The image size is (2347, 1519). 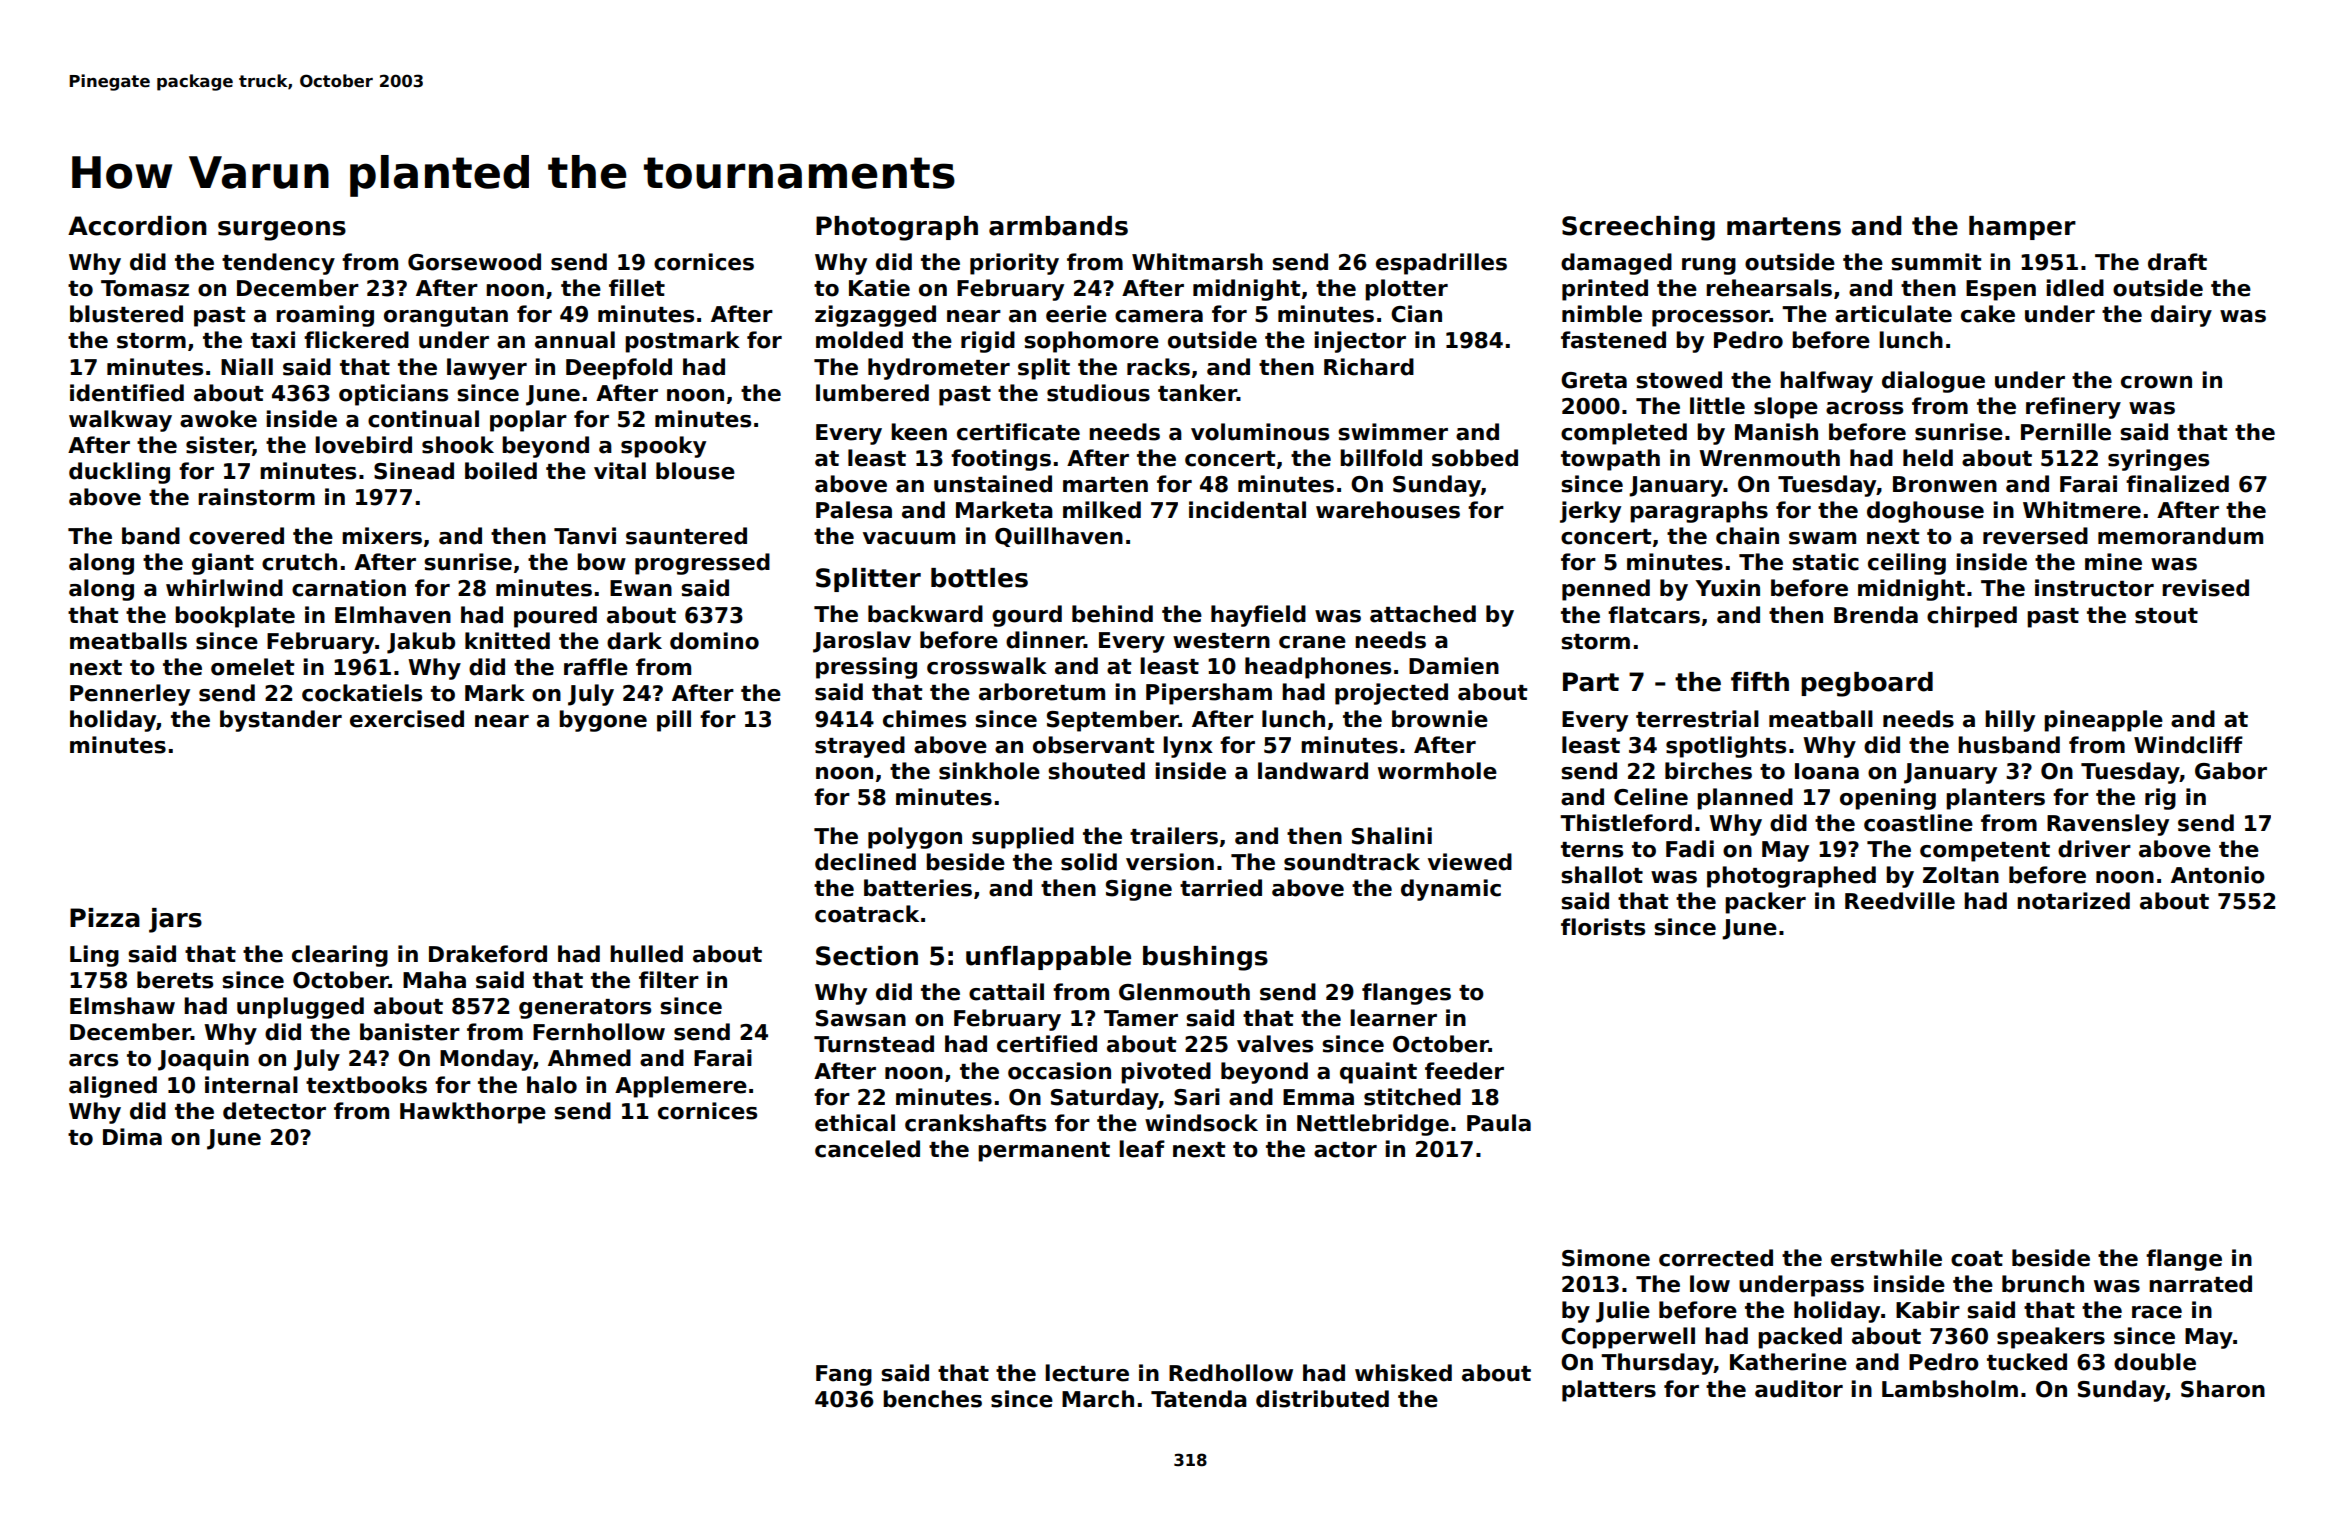 What do you see at coordinates (2180, 536) in the image?
I see `memorandum` at bounding box center [2180, 536].
